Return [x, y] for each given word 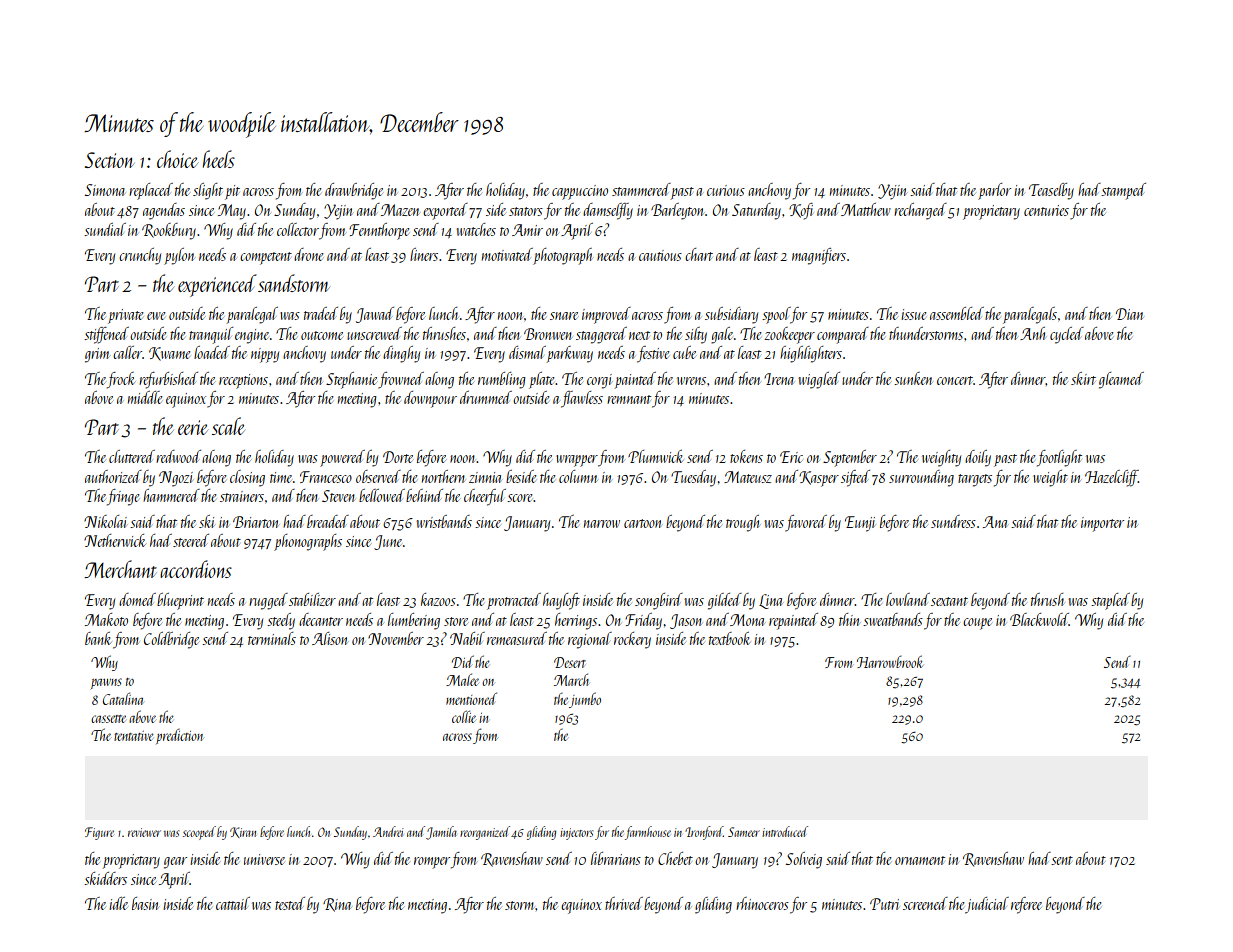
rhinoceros [762, 903]
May [232, 212]
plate [542, 380]
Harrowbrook [890, 661]
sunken [913, 378]
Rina [337, 905]
